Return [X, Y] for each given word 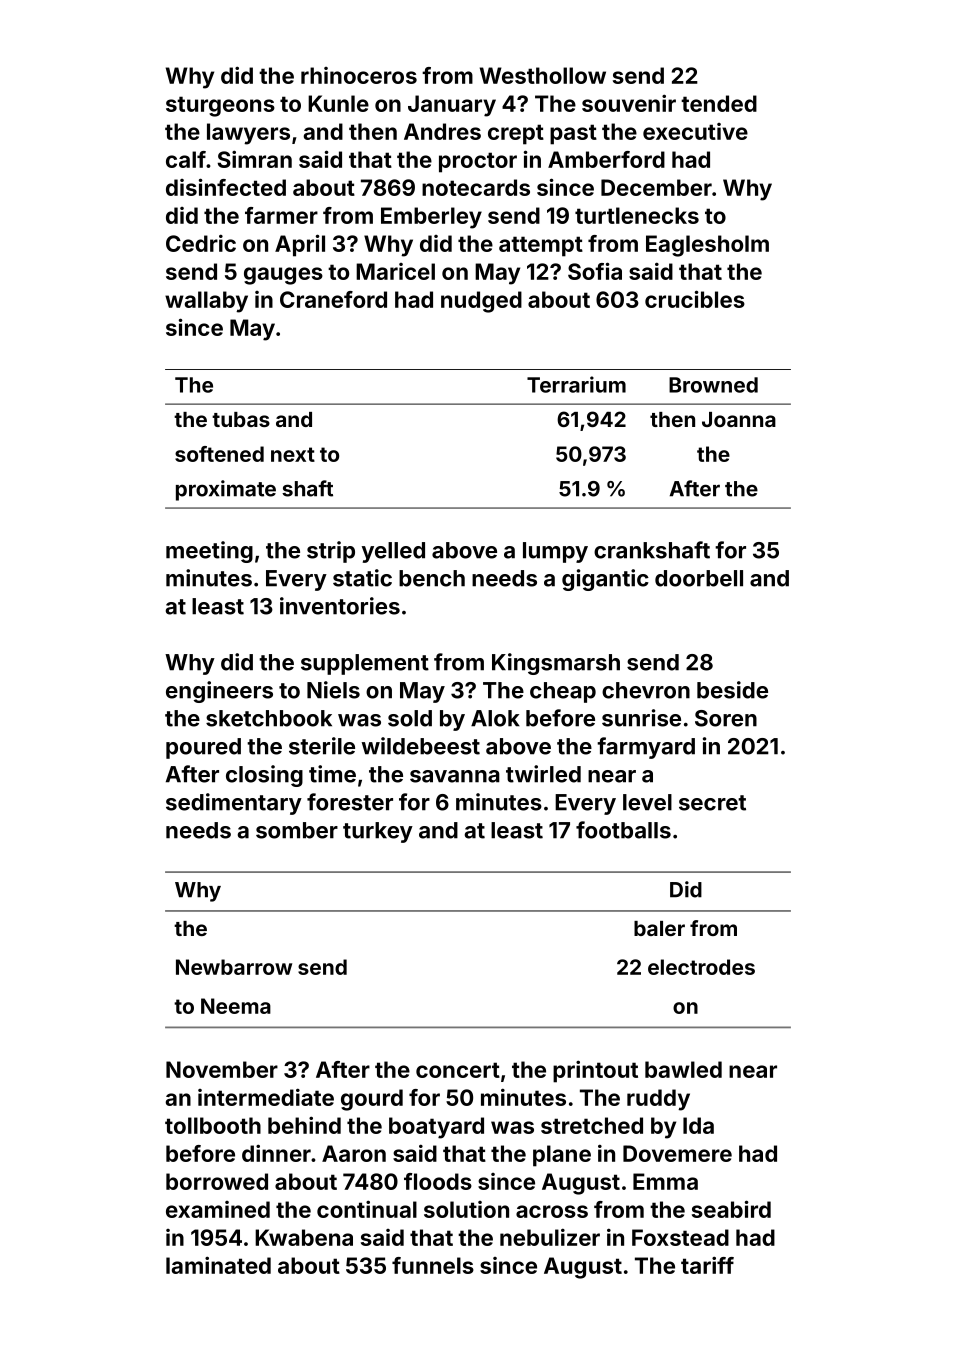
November [222, 1069]
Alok [495, 718]
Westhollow [543, 75]
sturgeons [220, 106]
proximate [226, 490]
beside [732, 690]
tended [719, 103]
